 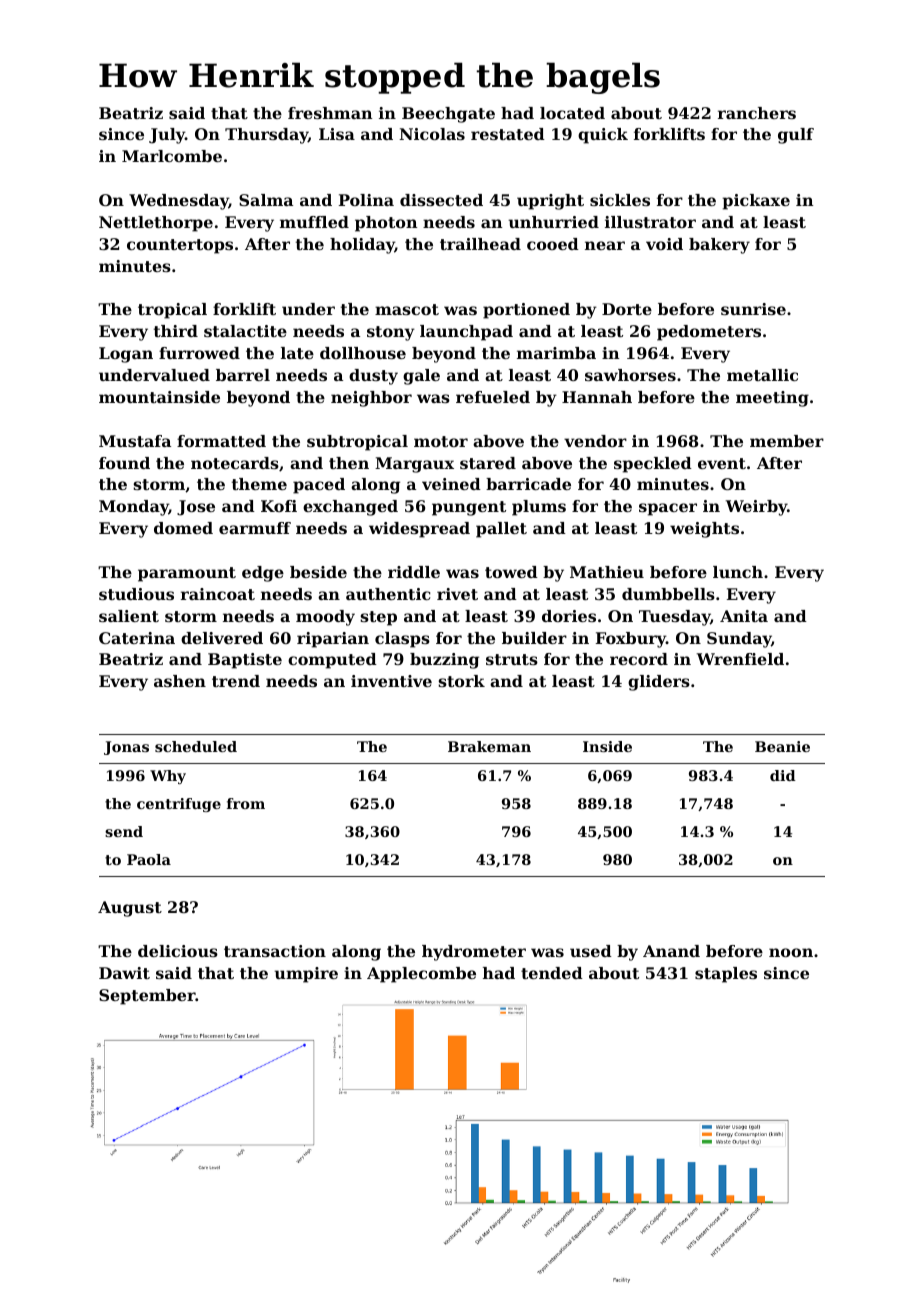 What do you see at coordinates (149, 859) in the screenshot?
I see `Paola` at bounding box center [149, 859].
